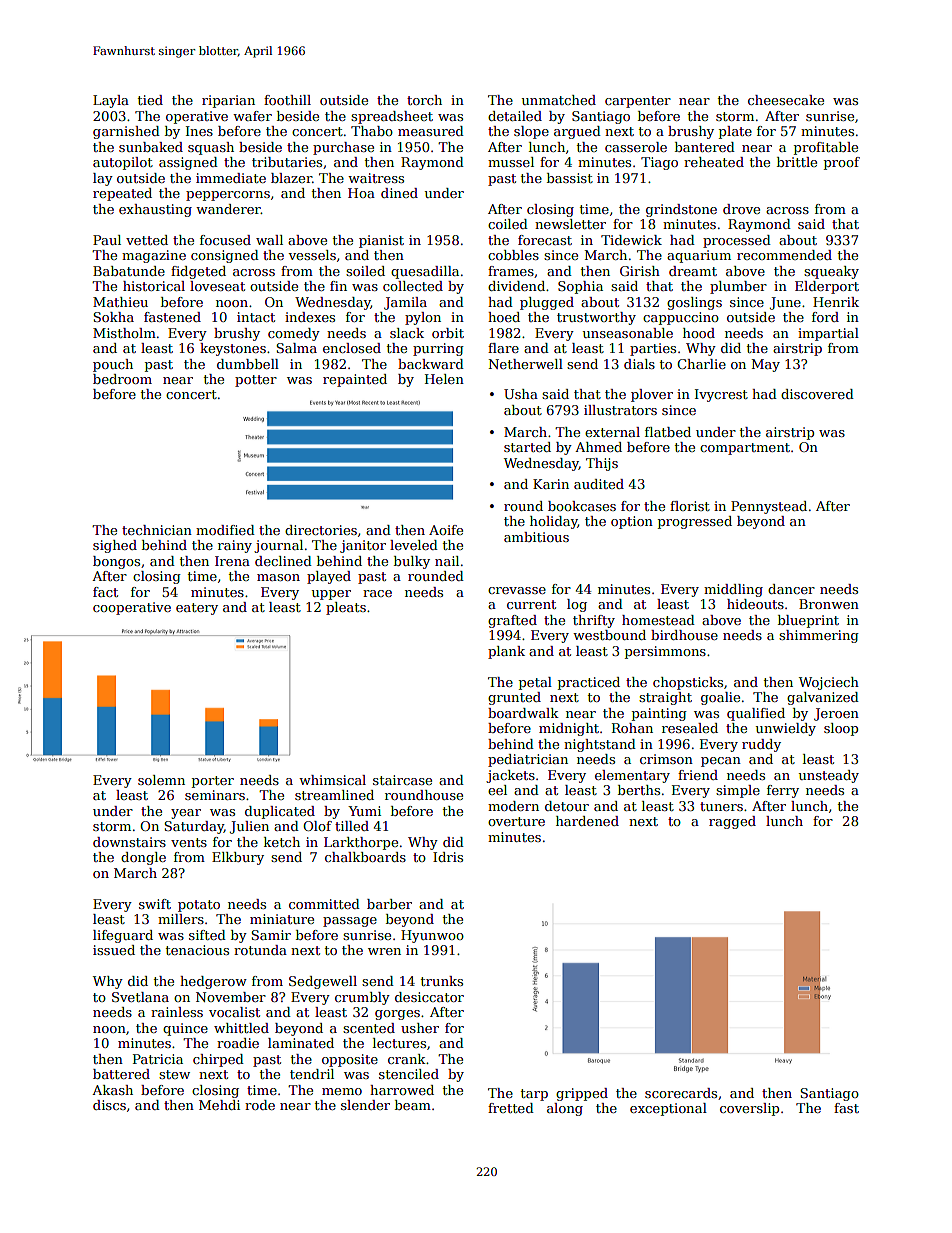  Describe the element at coordinates (213, 782) in the page. I see `porter` at that location.
